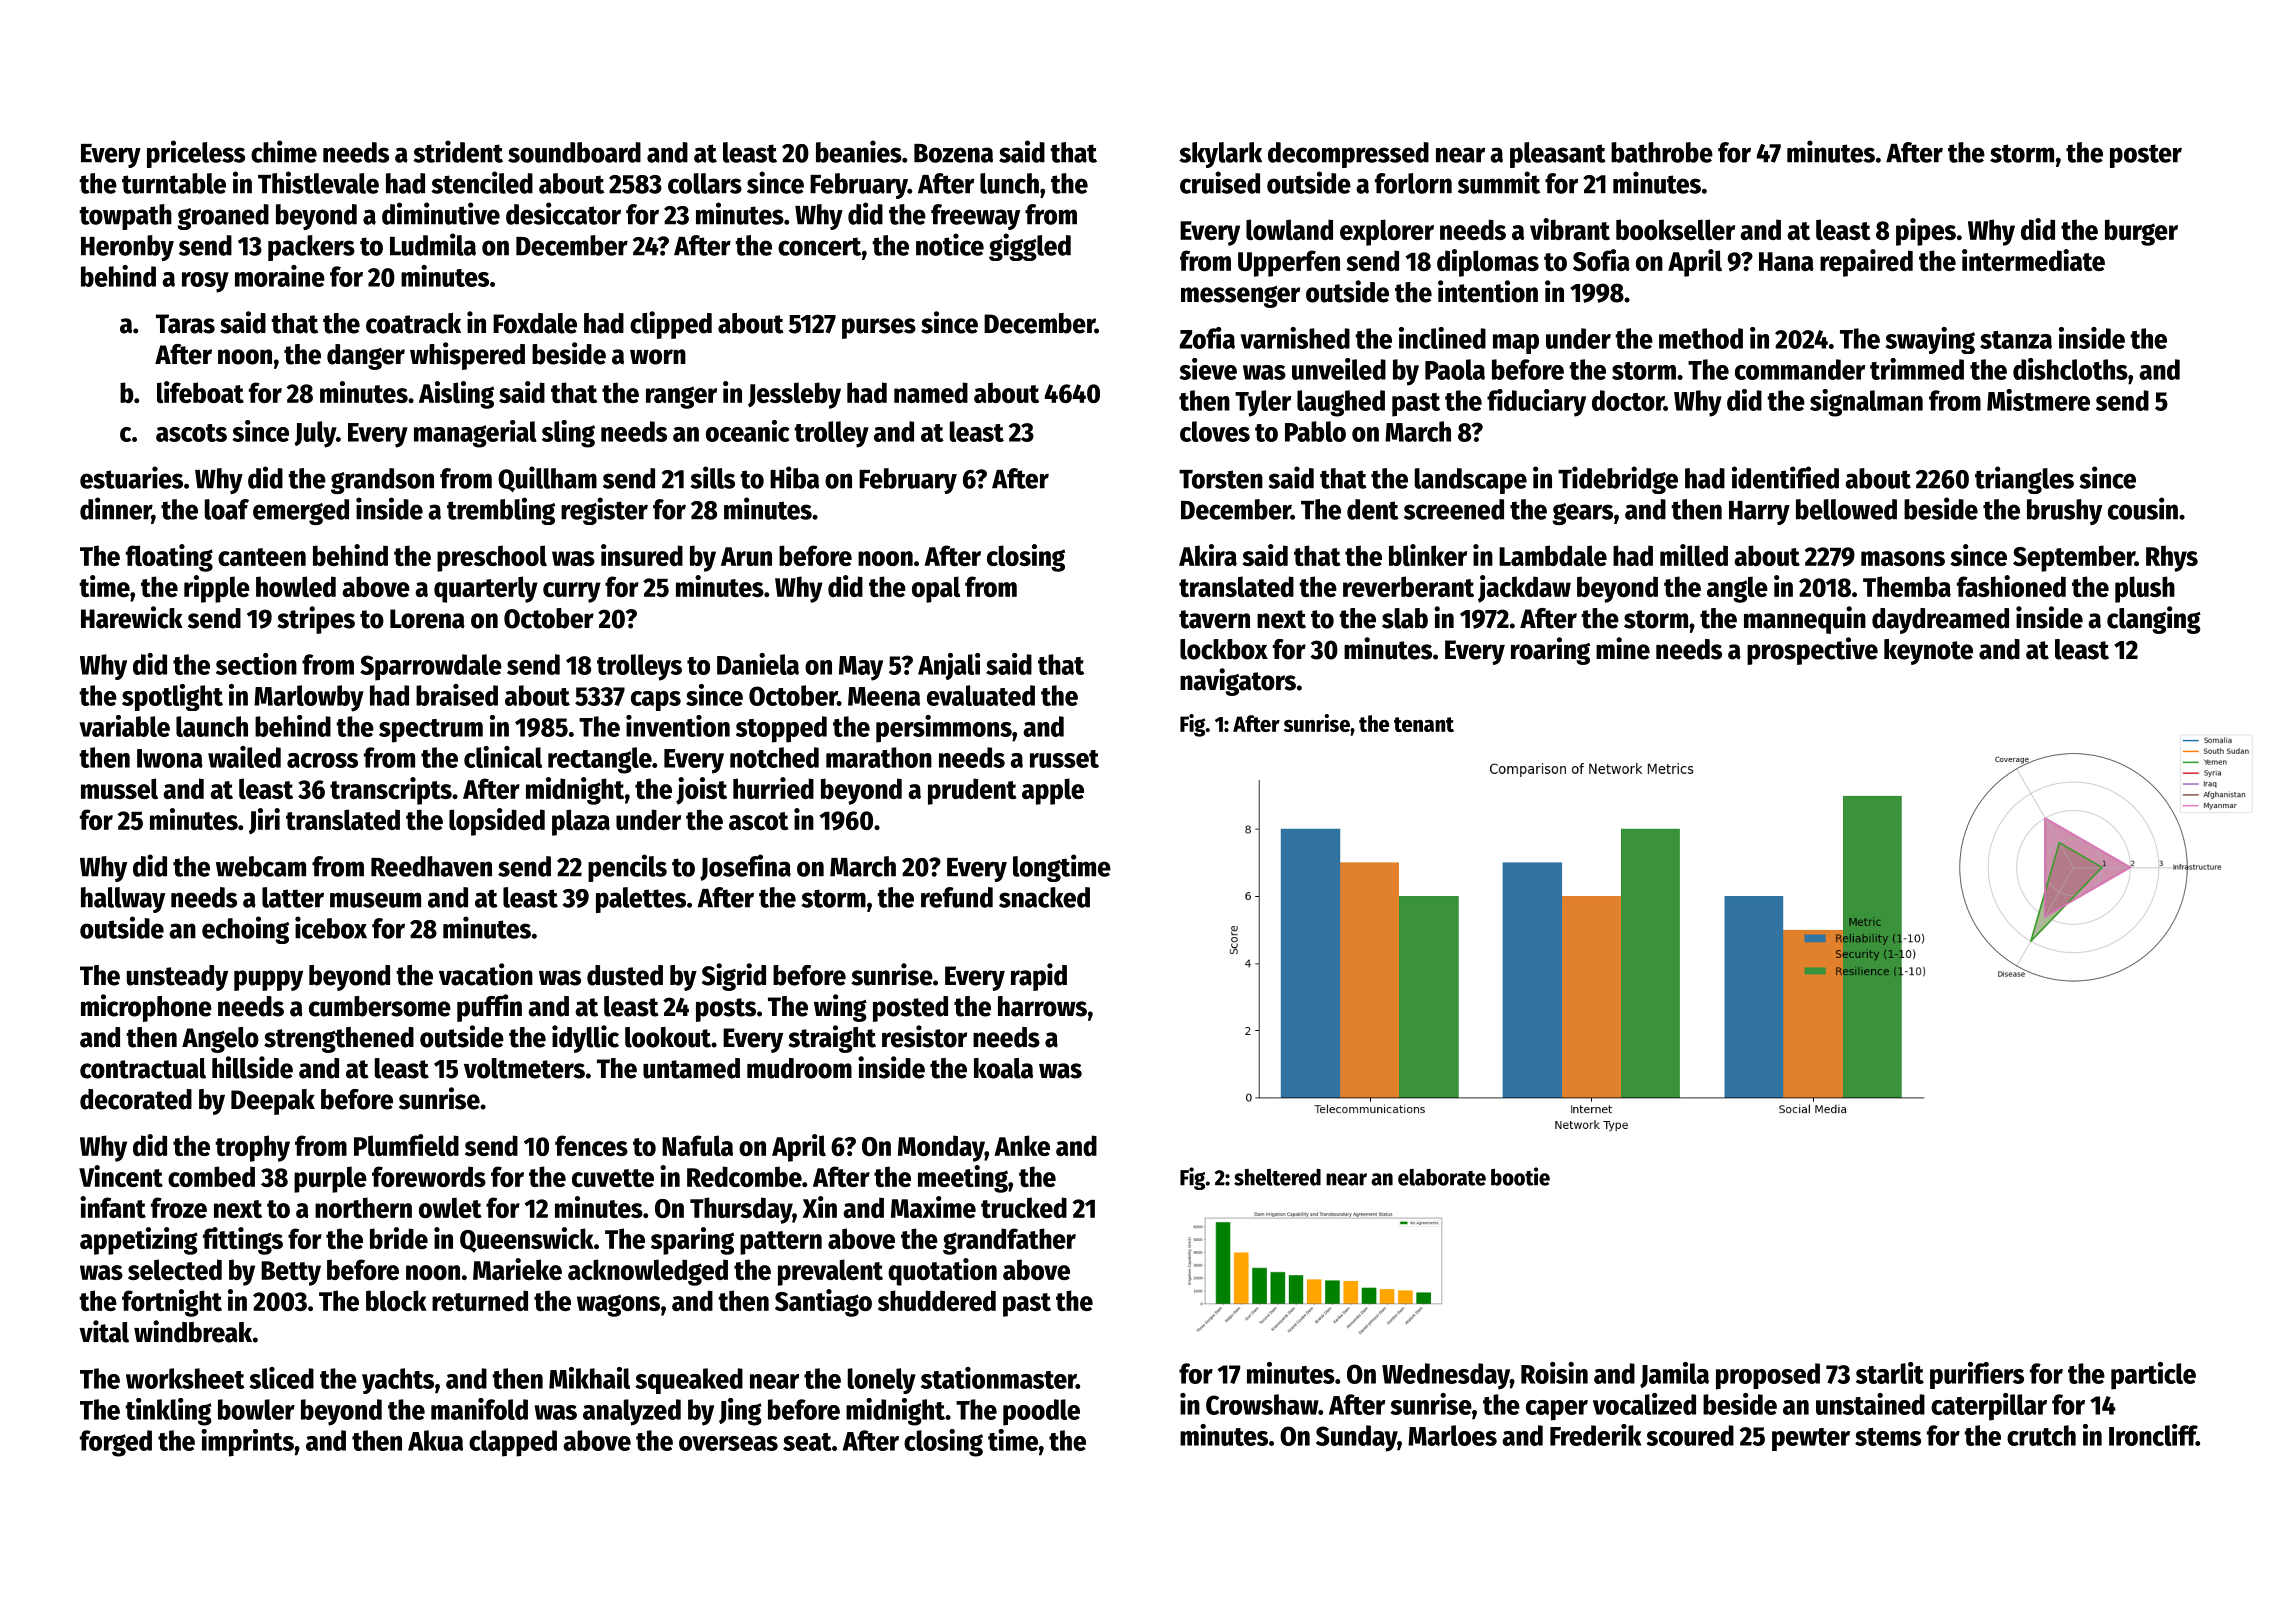  I want to click on cruised, so click(1220, 182).
